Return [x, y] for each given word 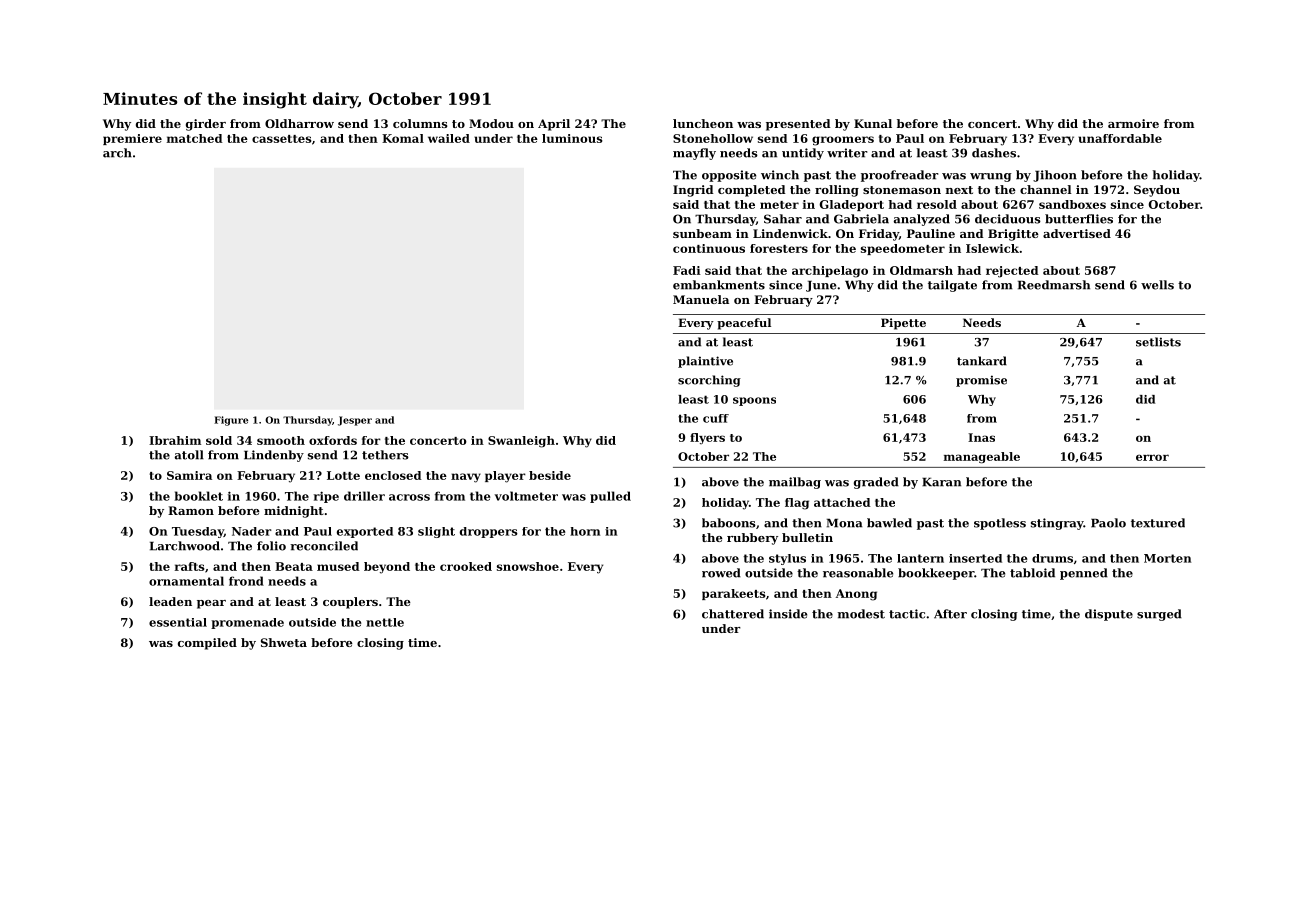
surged [1159, 615]
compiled [207, 644]
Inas [981, 437]
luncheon [703, 123]
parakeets [733, 594]
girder [206, 125]
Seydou [1157, 191]
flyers [707, 438]
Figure [231, 421]
